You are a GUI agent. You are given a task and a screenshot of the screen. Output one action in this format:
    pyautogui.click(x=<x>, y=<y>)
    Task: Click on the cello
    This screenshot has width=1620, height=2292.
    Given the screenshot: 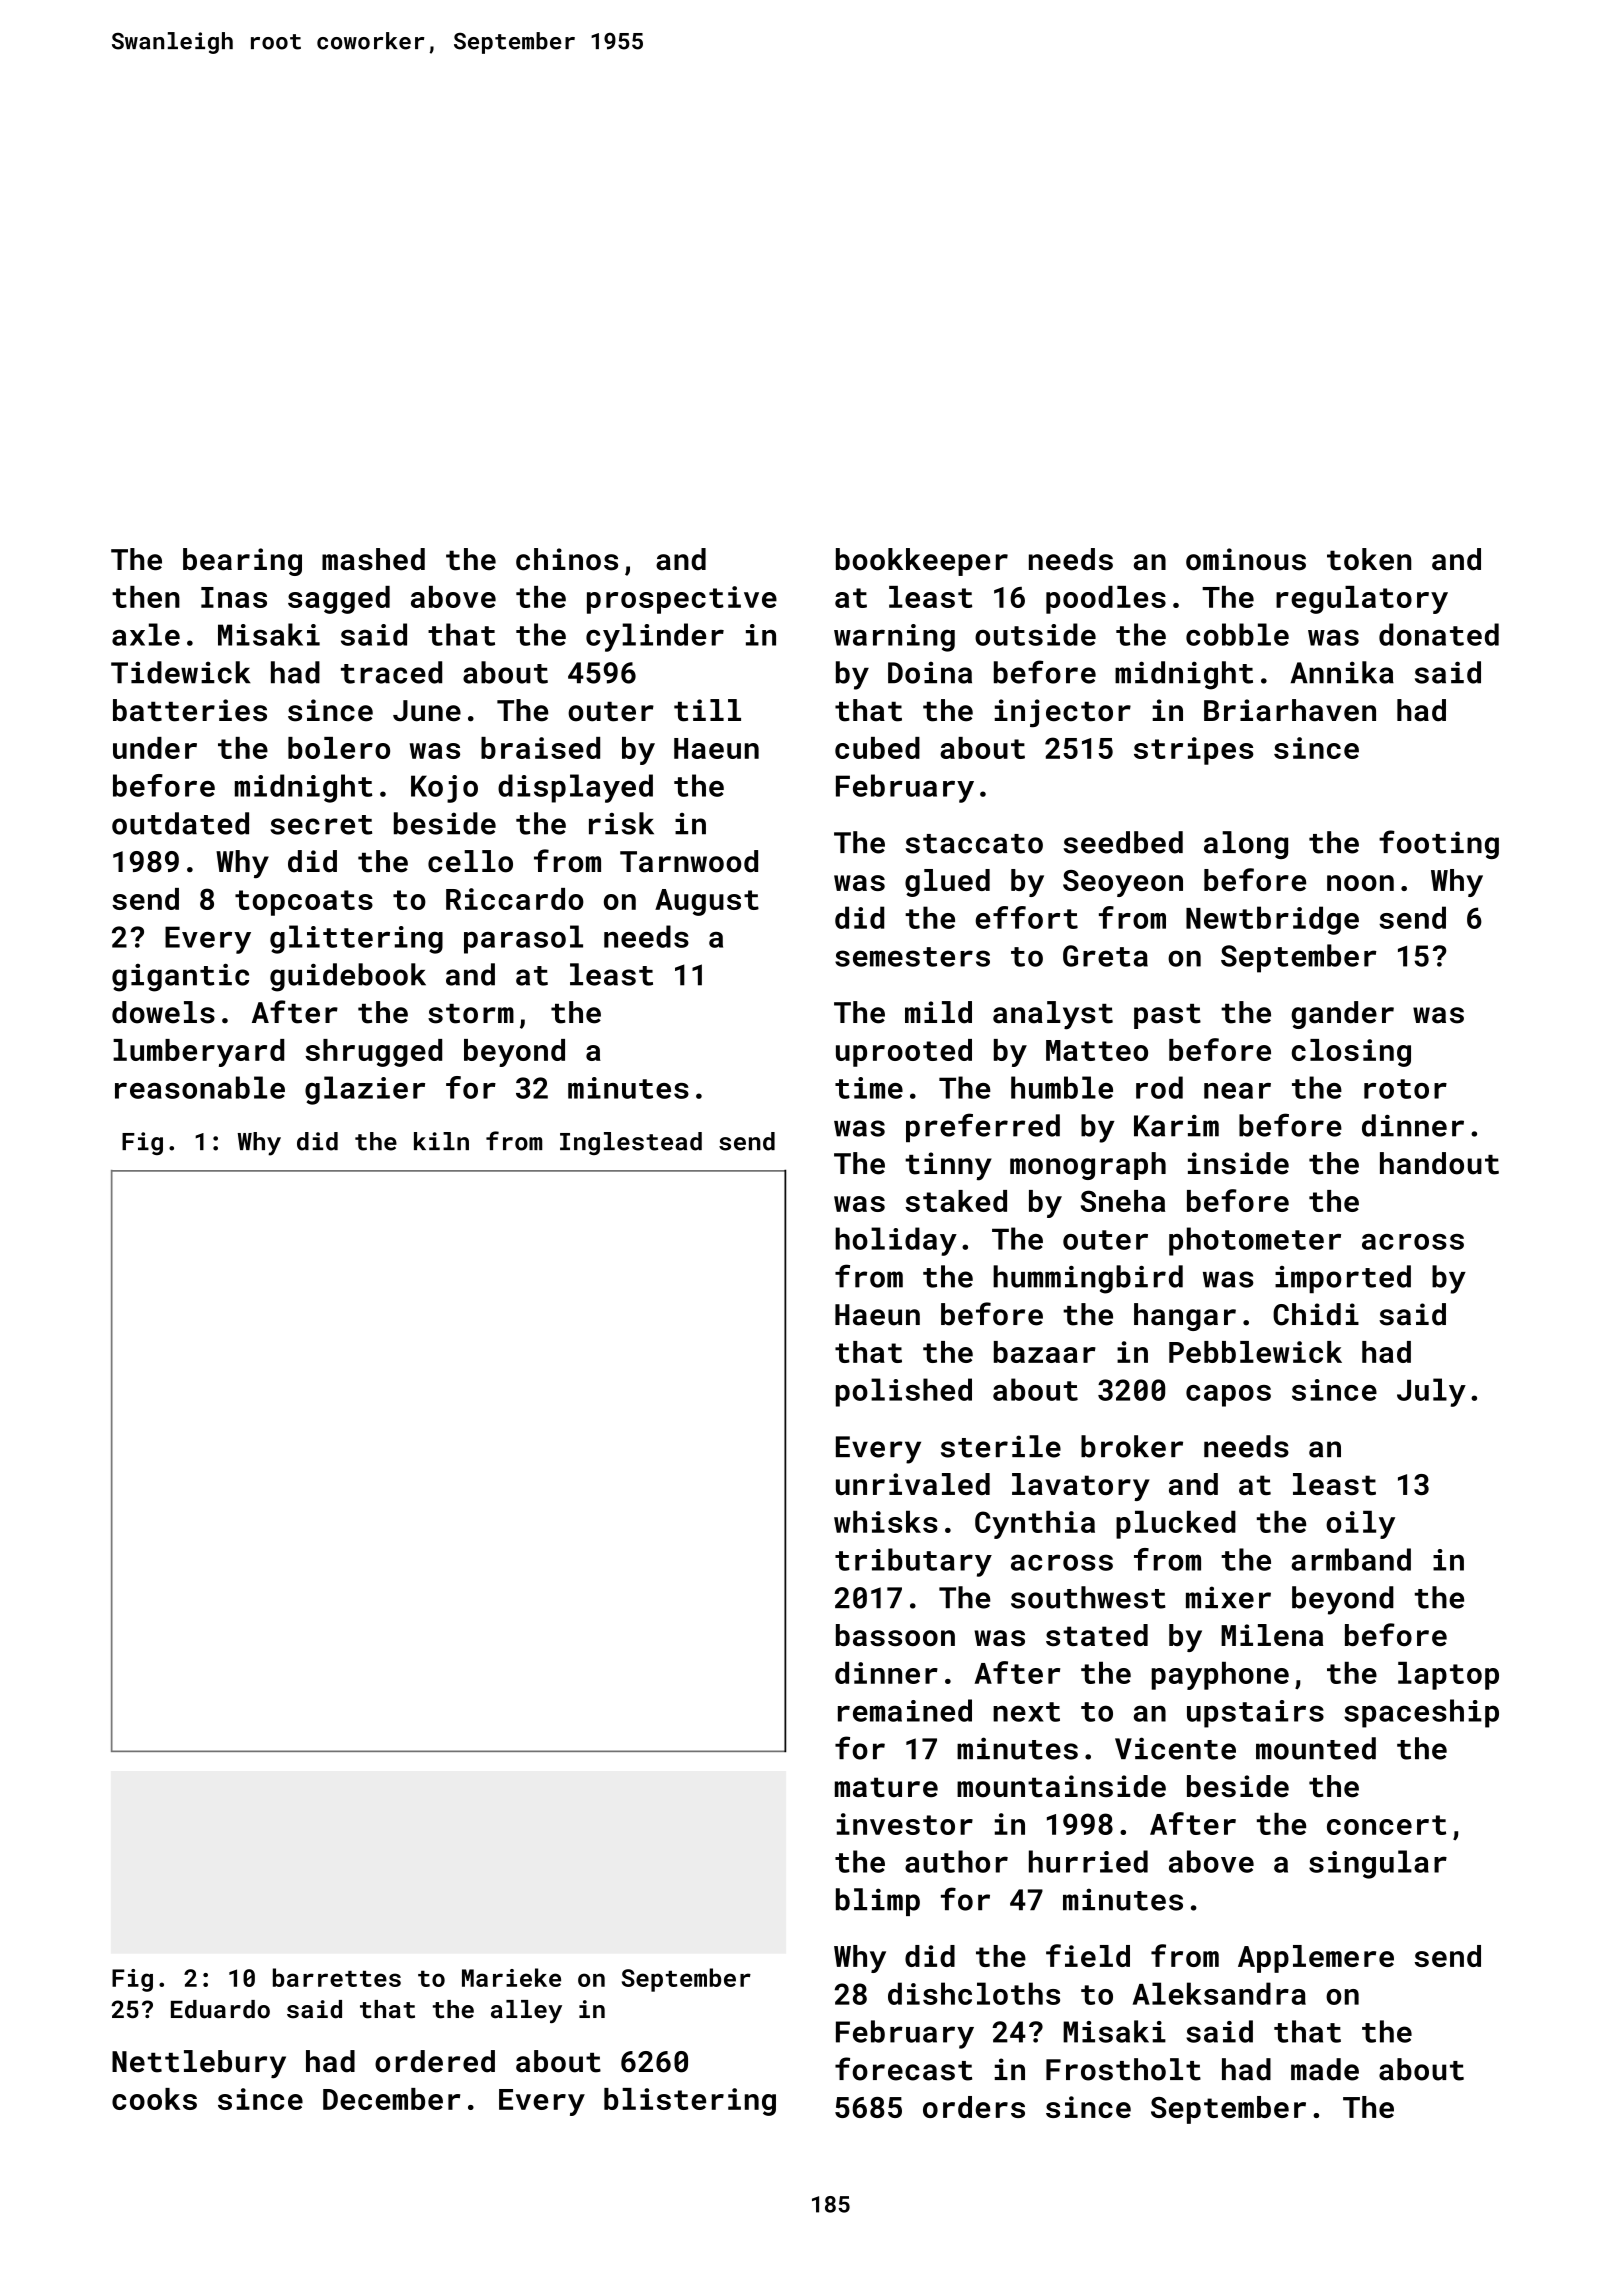 What is the action you would take?
    pyautogui.click(x=470, y=861)
